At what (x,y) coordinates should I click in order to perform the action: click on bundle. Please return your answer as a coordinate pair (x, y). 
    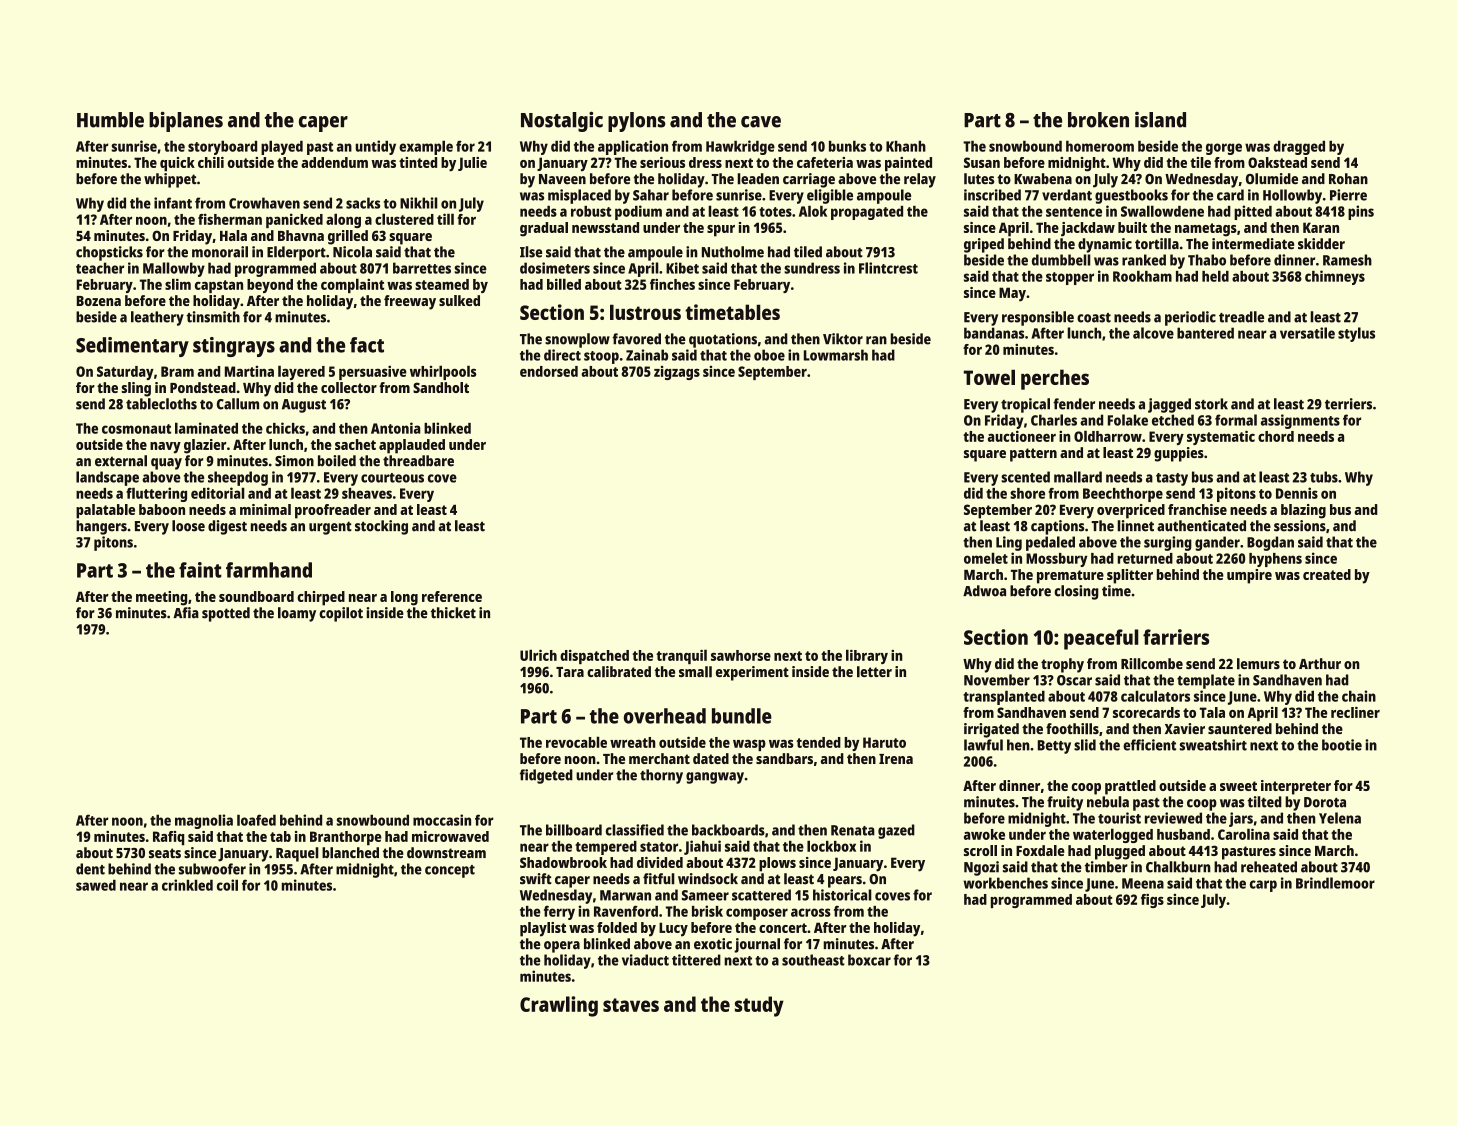
    Looking at the image, I should click on (742, 716).
